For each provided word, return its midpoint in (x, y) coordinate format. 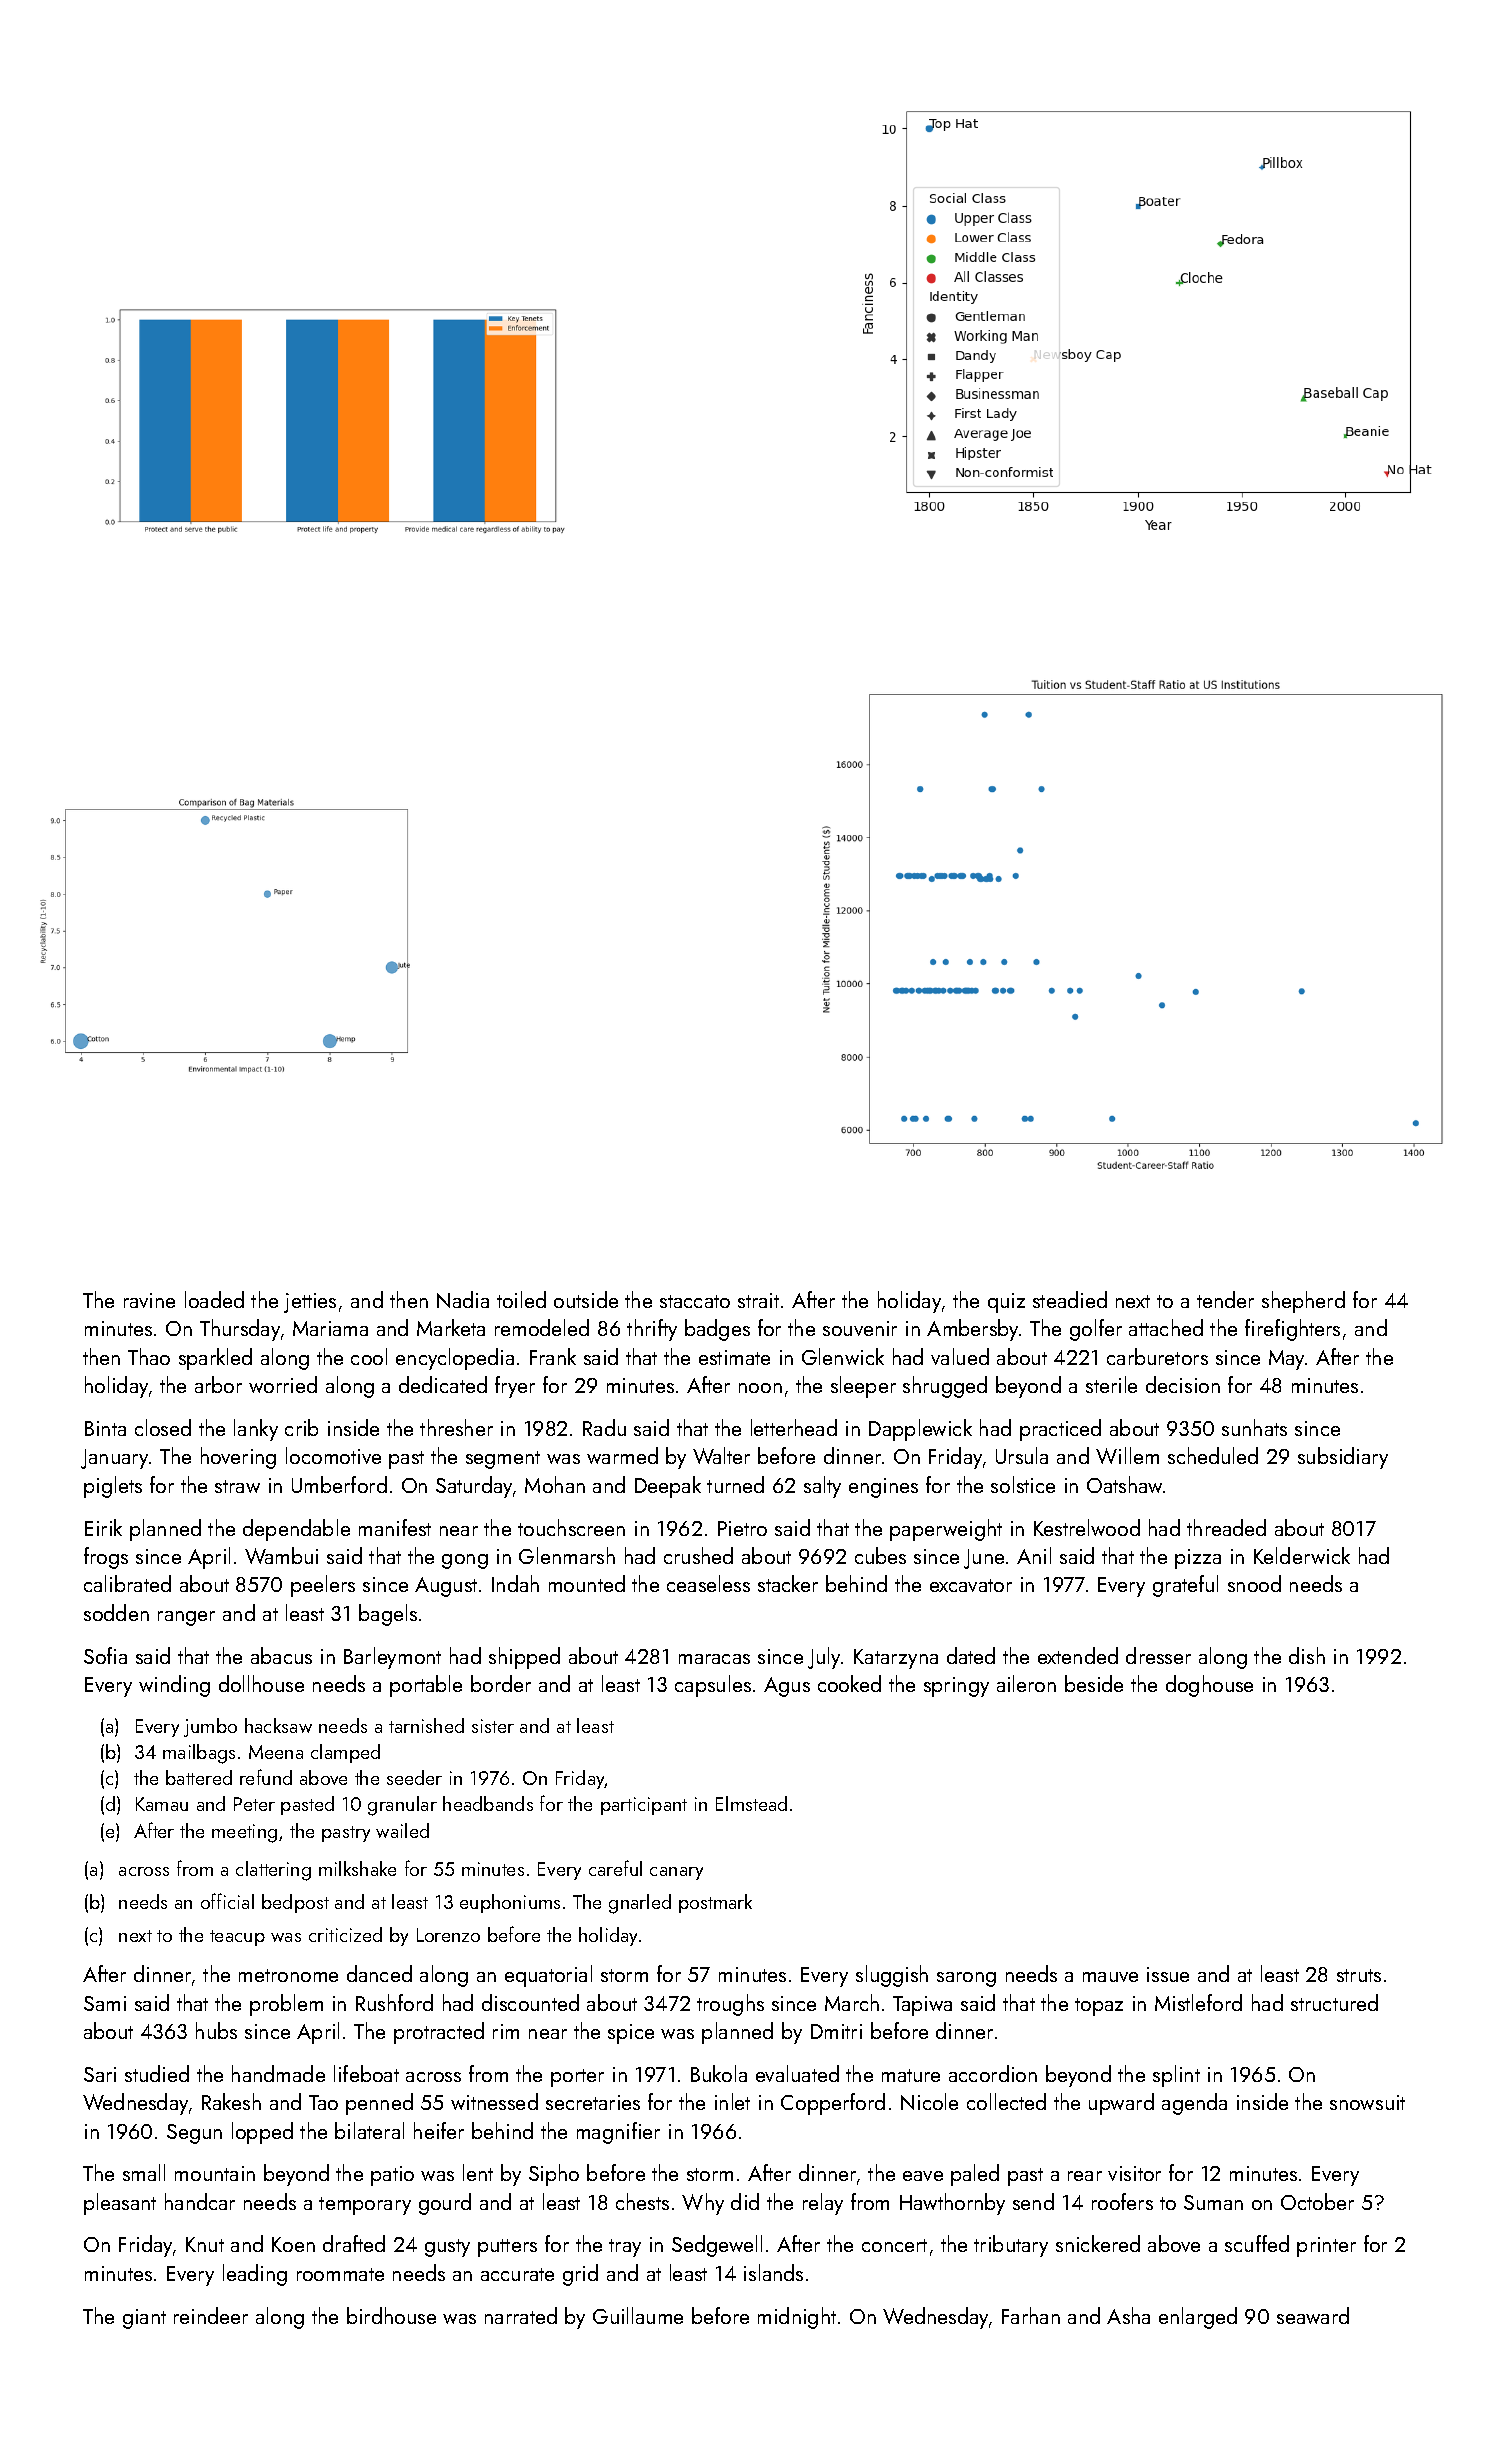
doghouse (1209, 1686)
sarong (966, 1979)
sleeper (863, 1387)
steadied (1070, 1299)
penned (379, 2104)
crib (301, 1427)
